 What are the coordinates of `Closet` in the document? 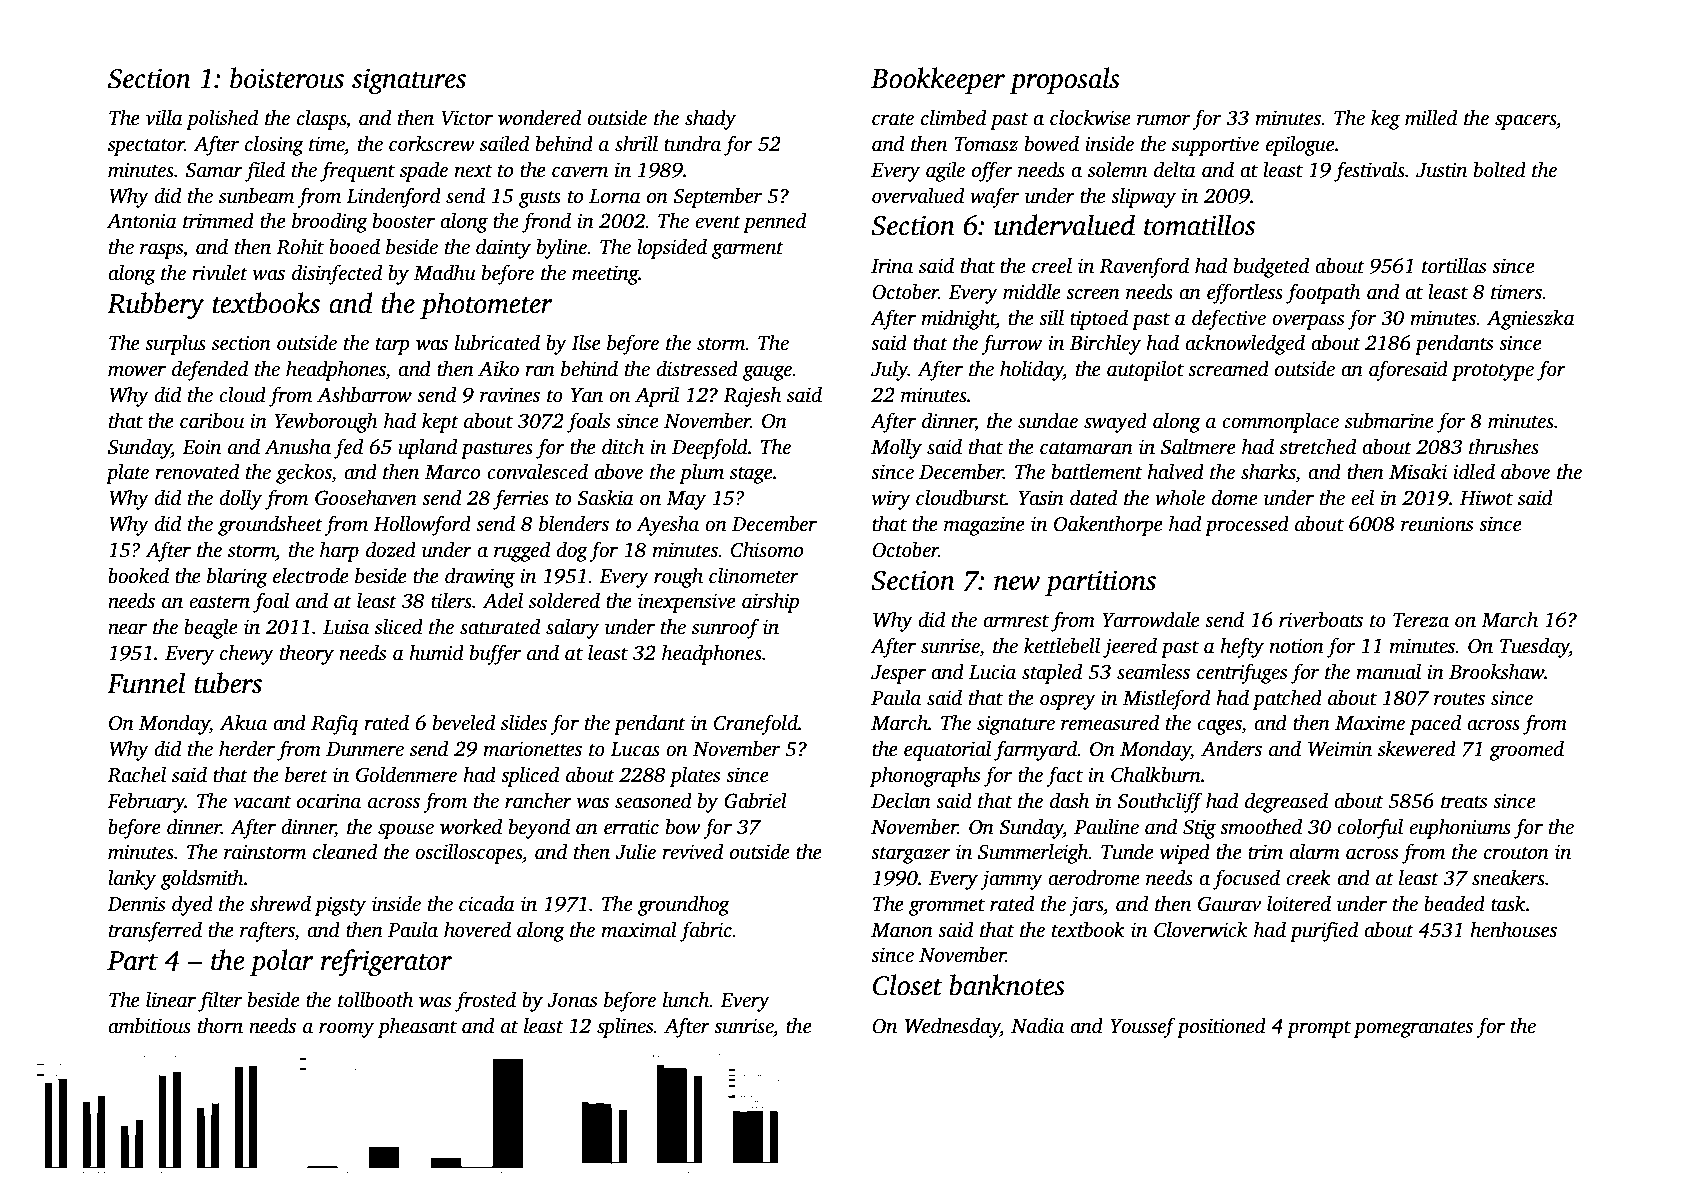 It's located at (908, 985).
